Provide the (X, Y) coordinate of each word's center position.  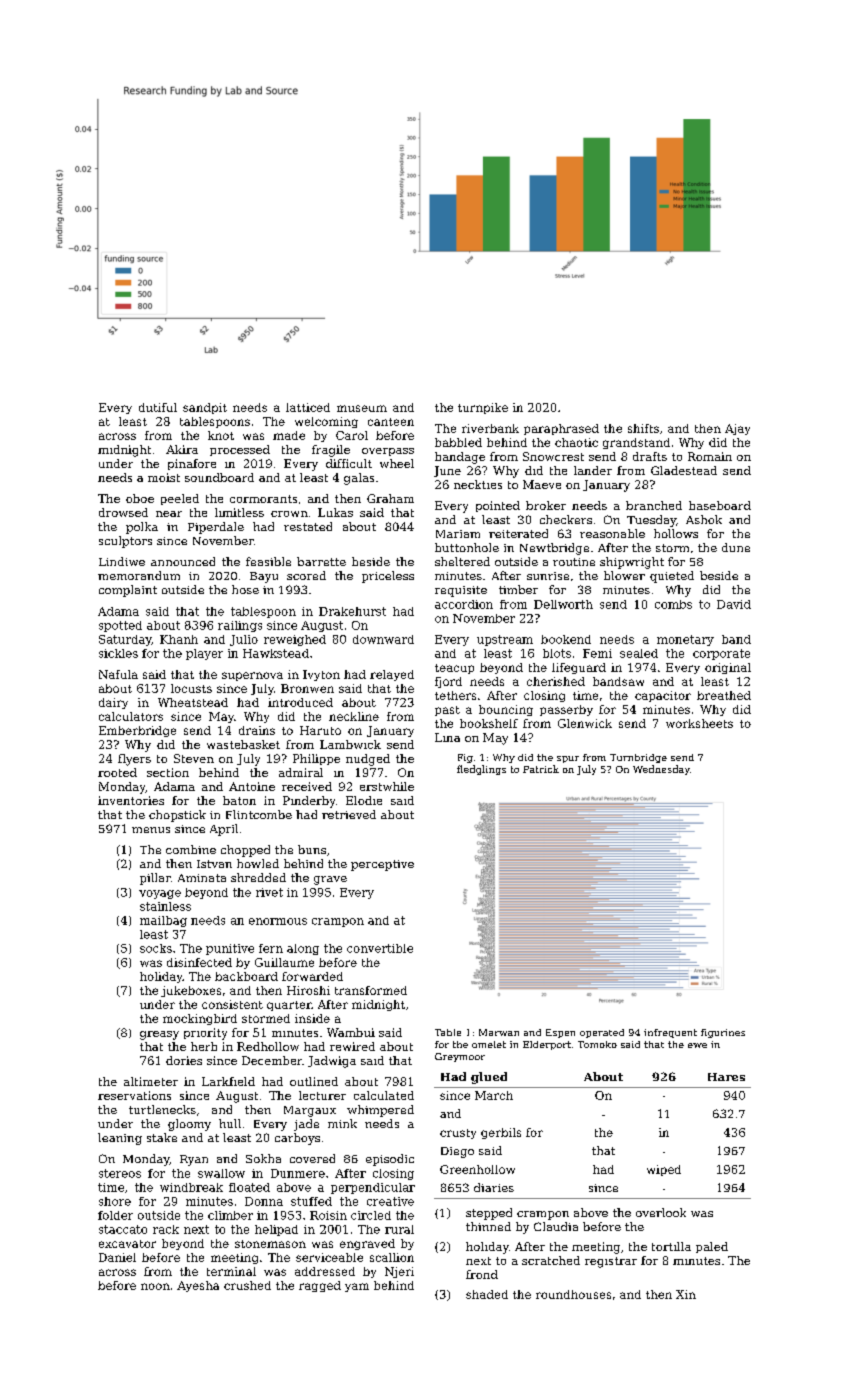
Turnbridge (638, 758)
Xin (686, 1294)
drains (257, 730)
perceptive (382, 865)
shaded (487, 1294)
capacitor (663, 696)
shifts (643, 428)
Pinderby (309, 802)
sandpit (205, 408)
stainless (165, 906)
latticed (308, 407)
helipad (276, 1230)
